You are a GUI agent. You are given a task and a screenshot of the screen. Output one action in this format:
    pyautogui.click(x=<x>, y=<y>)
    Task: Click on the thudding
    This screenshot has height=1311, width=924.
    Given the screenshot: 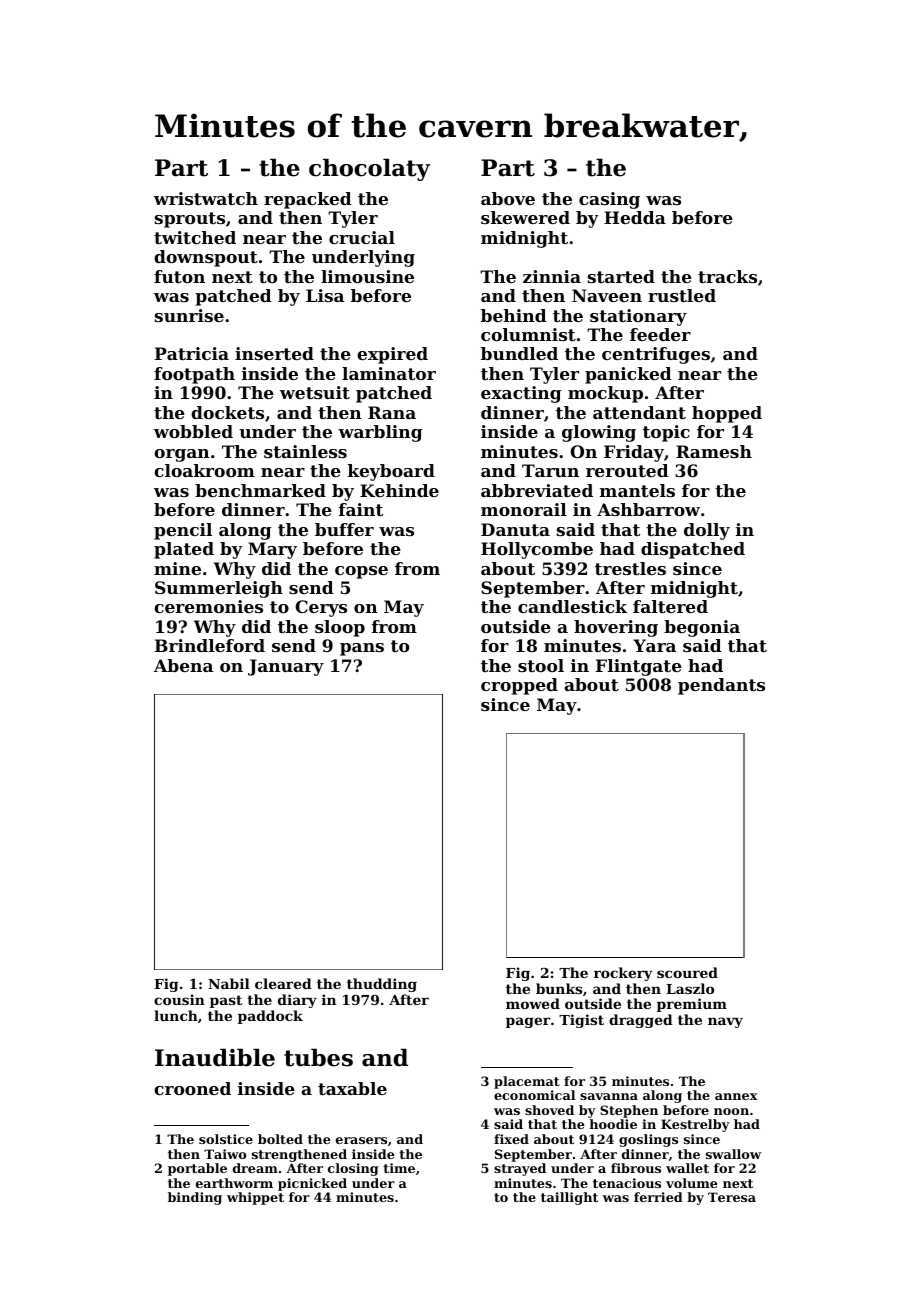 What is the action you would take?
    pyautogui.click(x=382, y=985)
